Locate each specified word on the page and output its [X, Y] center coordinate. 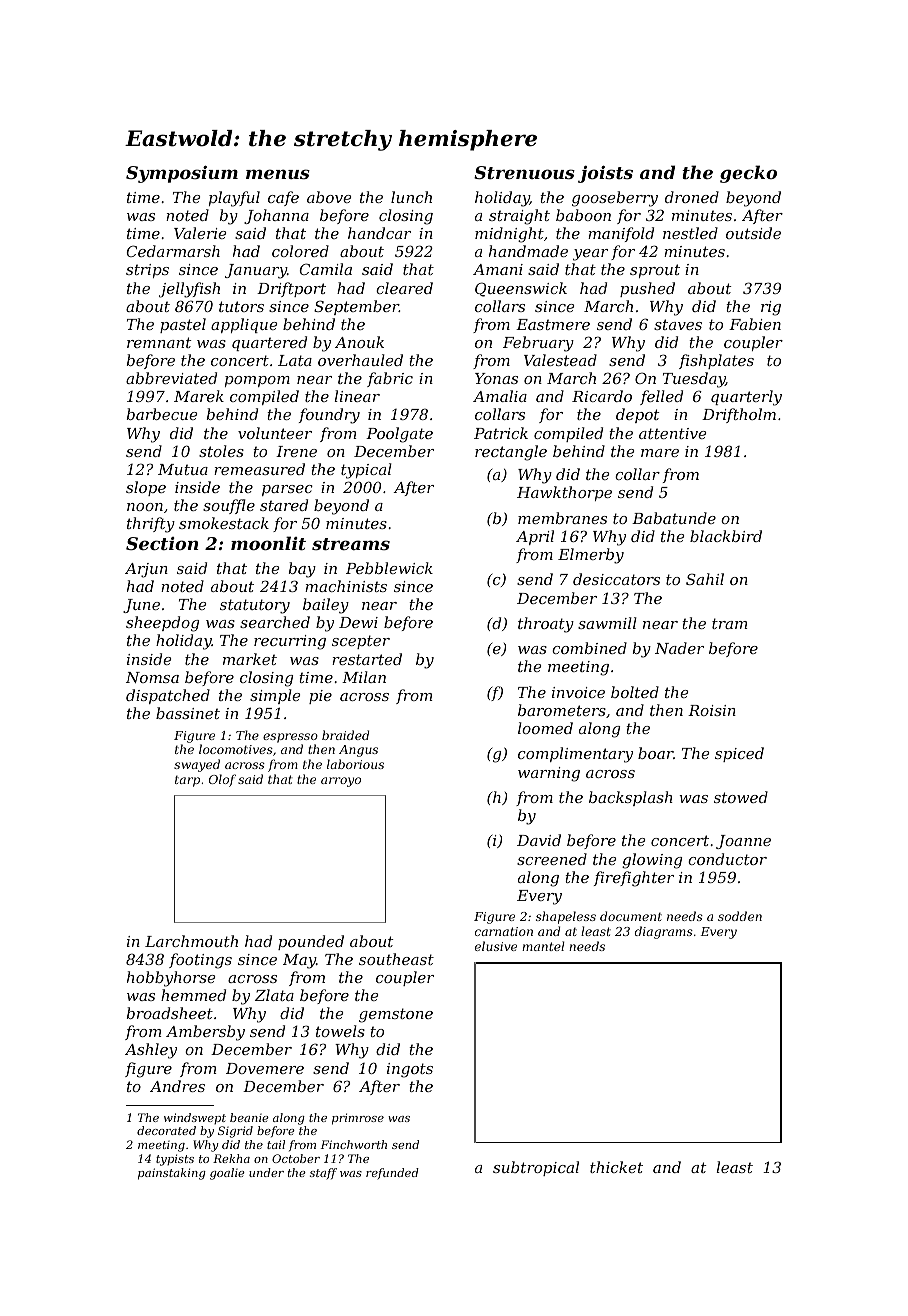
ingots [410, 1070]
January [256, 271]
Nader [679, 648]
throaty [546, 625]
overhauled [360, 360]
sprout [655, 271]
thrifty [151, 525]
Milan [364, 677]
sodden [740, 916]
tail [276, 1144]
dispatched [168, 696]
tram [729, 623]
